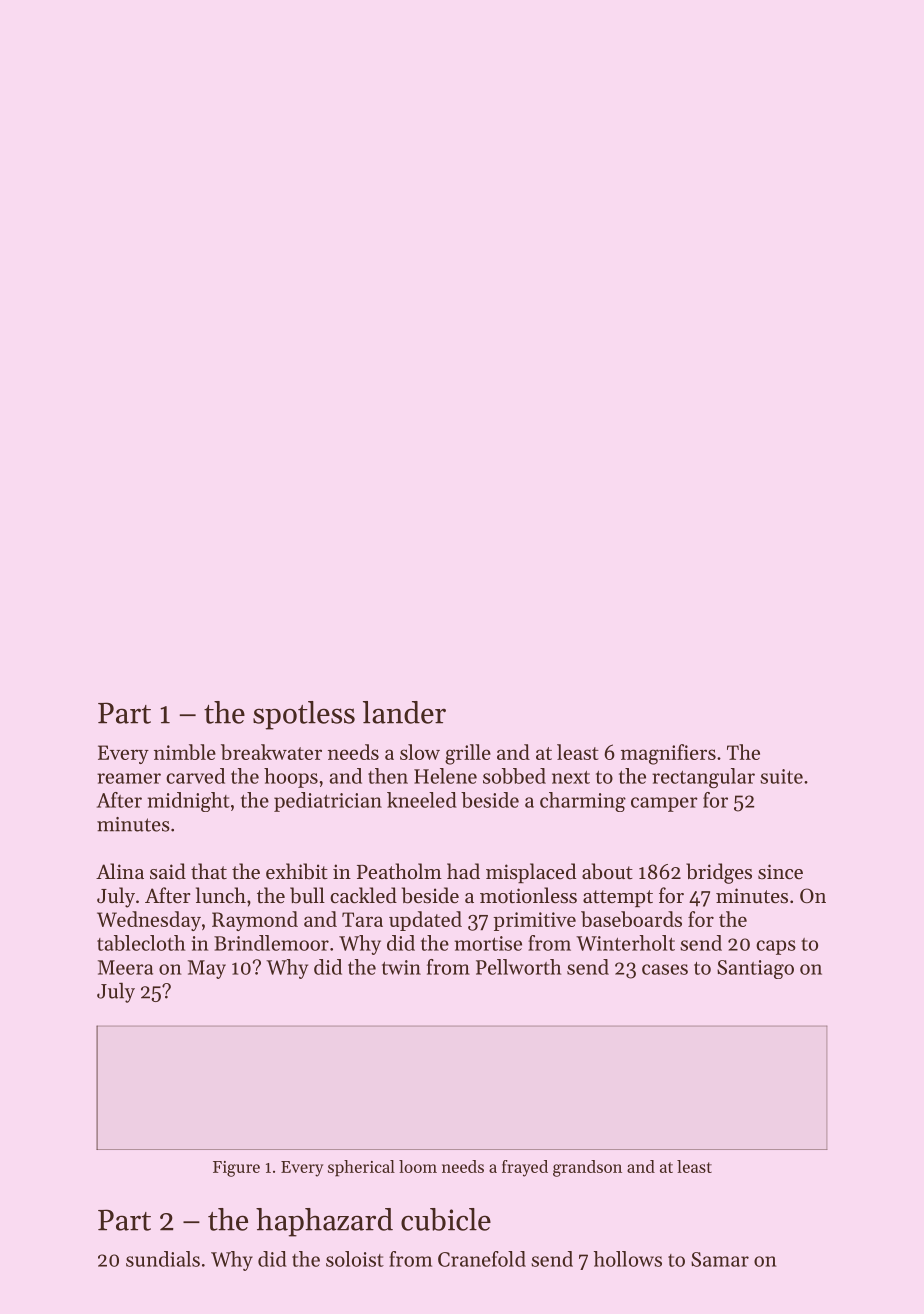 The width and height of the document is (924, 1314). I want to click on kneeled, so click(422, 800).
